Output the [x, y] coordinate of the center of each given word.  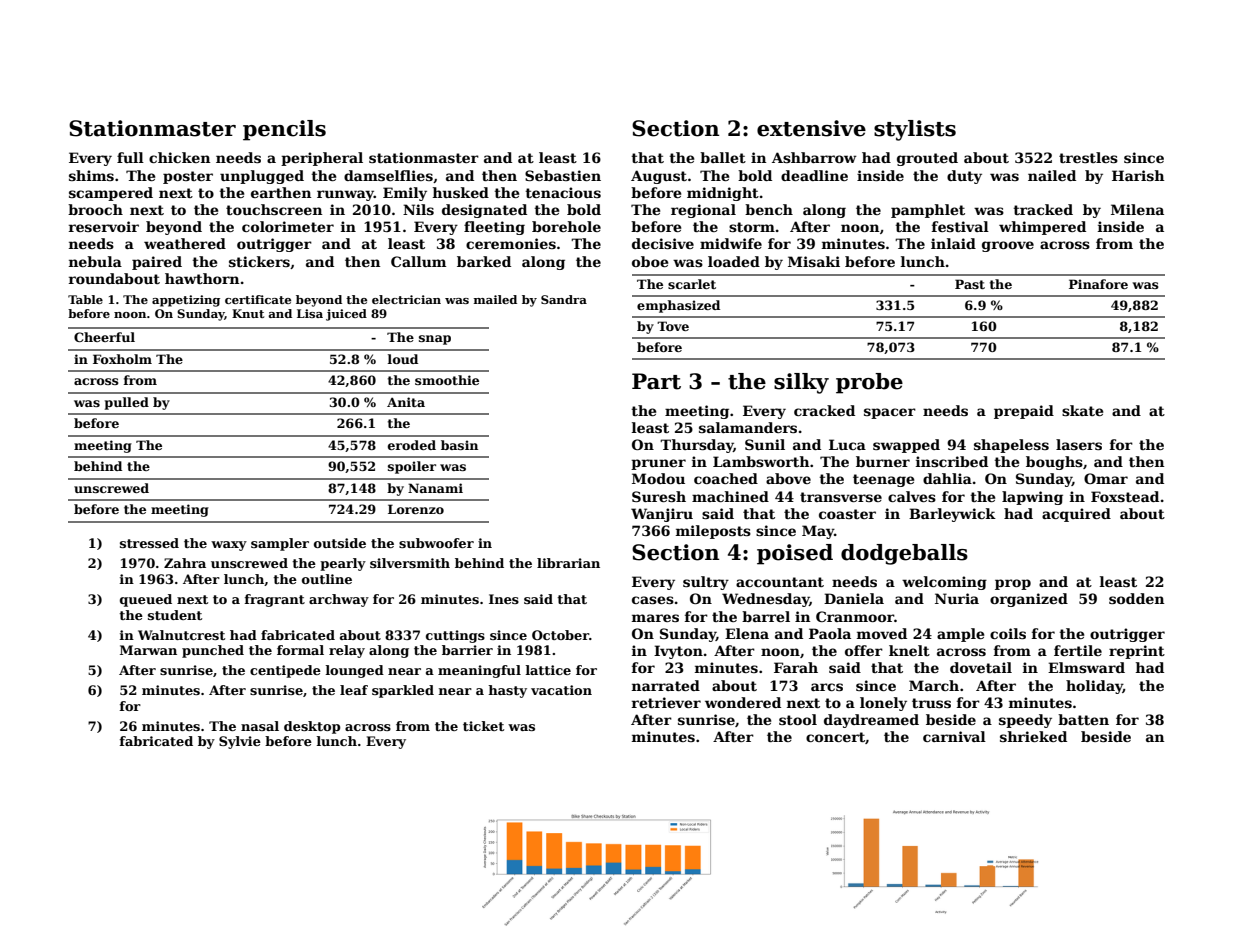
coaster [847, 514]
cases [653, 600]
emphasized [678, 306]
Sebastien [563, 175]
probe [869, 383]
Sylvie [240, 742]
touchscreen [274, 209]
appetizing [186, 301]
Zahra [185, 563]
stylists [915, 130]
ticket [483, 726]
